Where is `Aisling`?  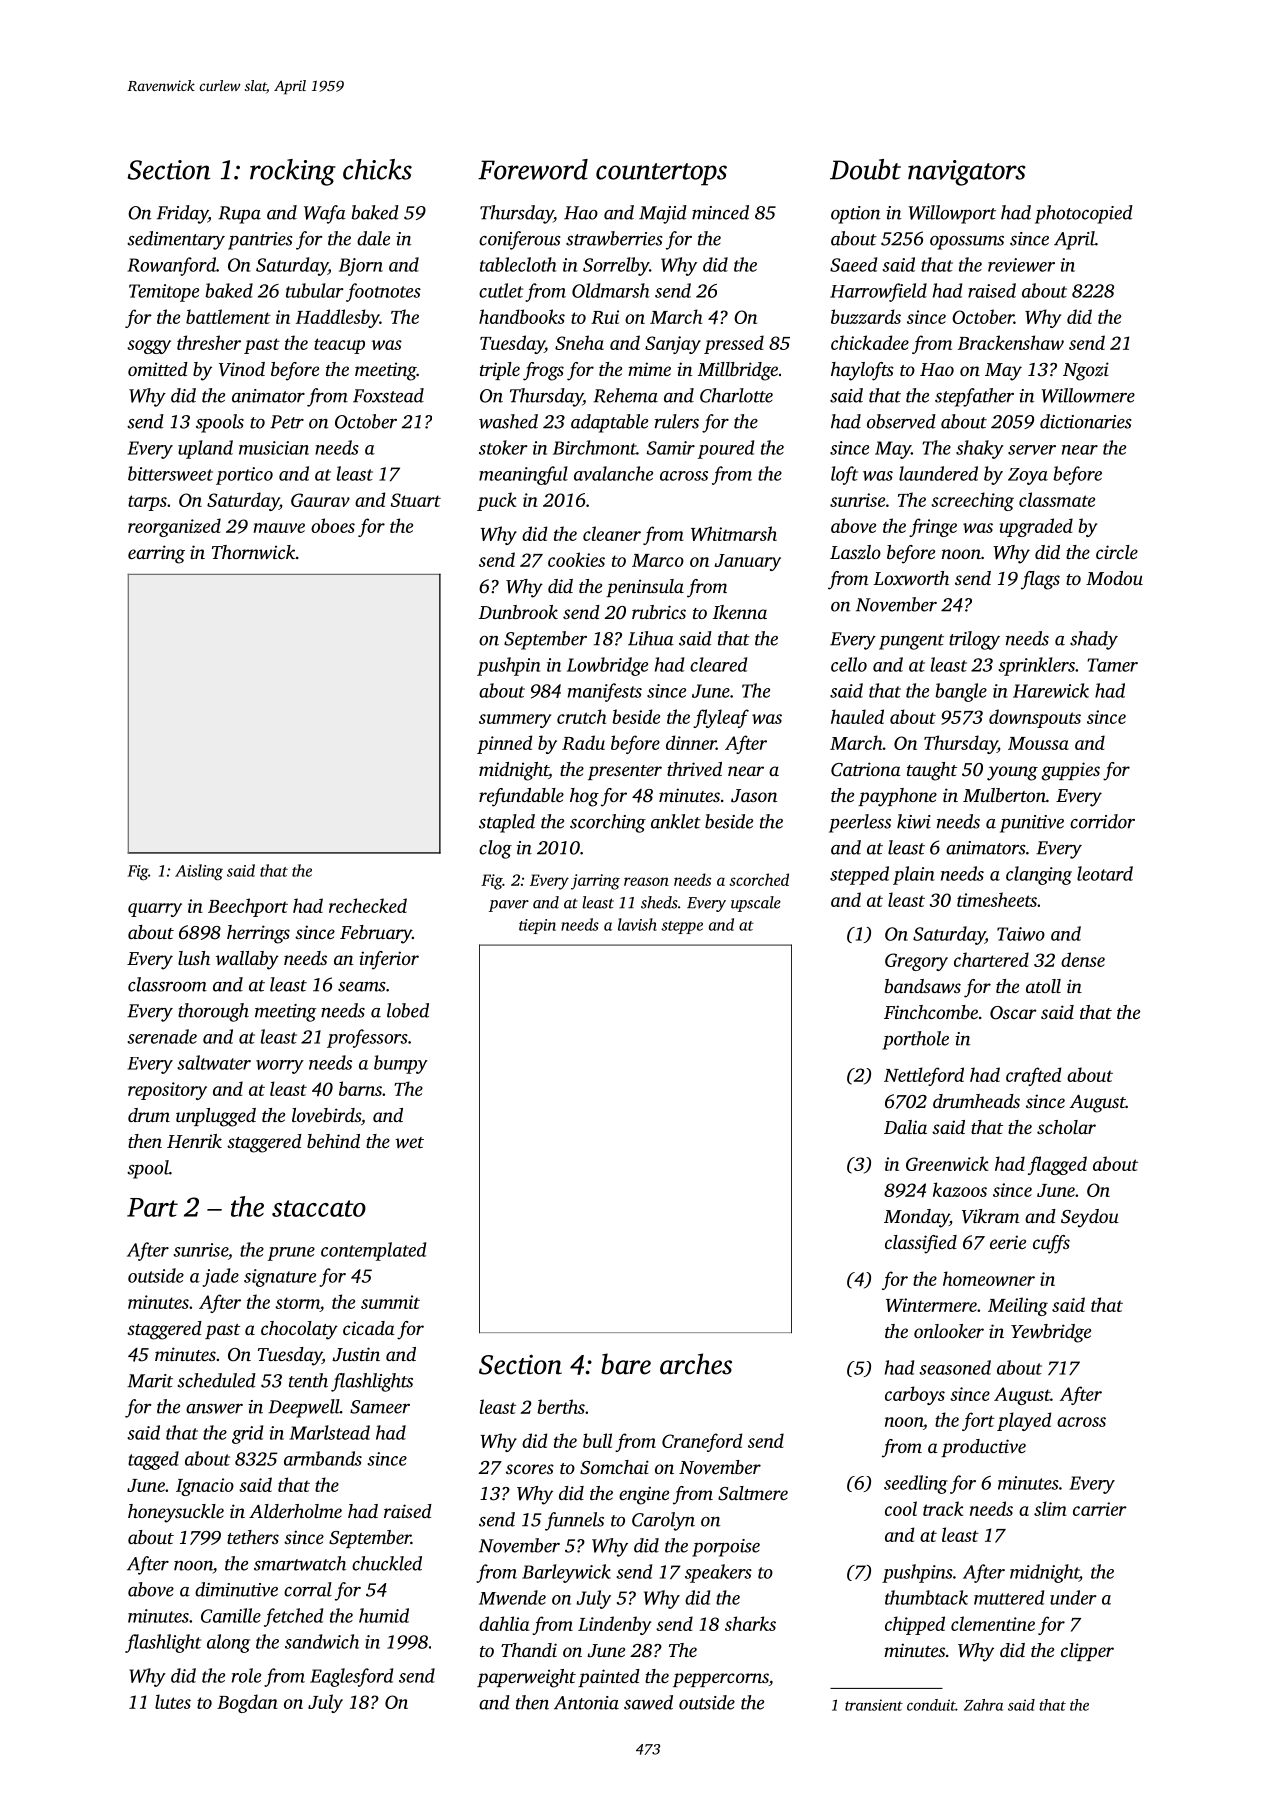
Aisling is located at coordinates (199, 872).
